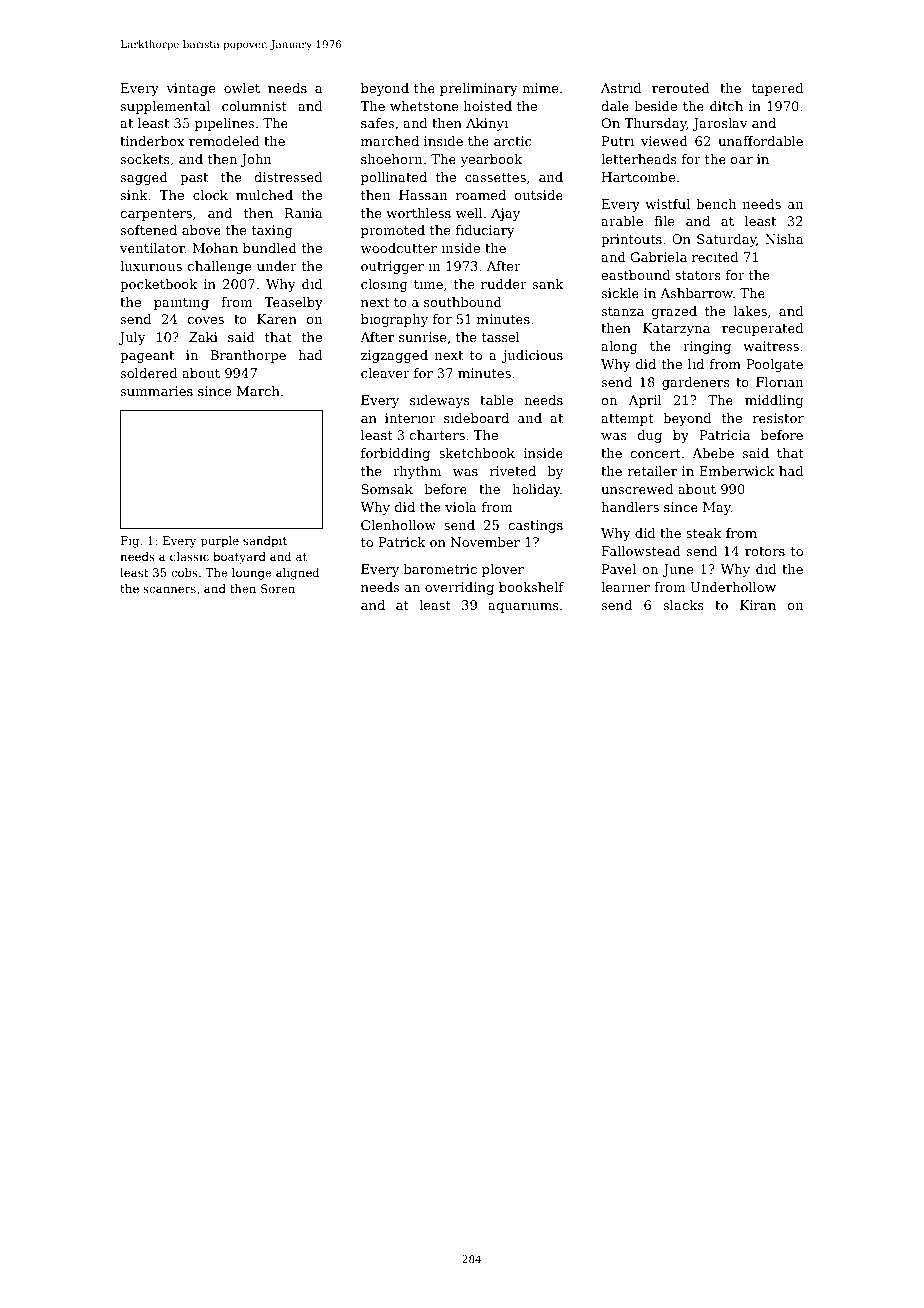 The width and height of the document is (924, 1308). Describe the element at coordinates (778, 418) in the document. I see `resistor` at that location.
